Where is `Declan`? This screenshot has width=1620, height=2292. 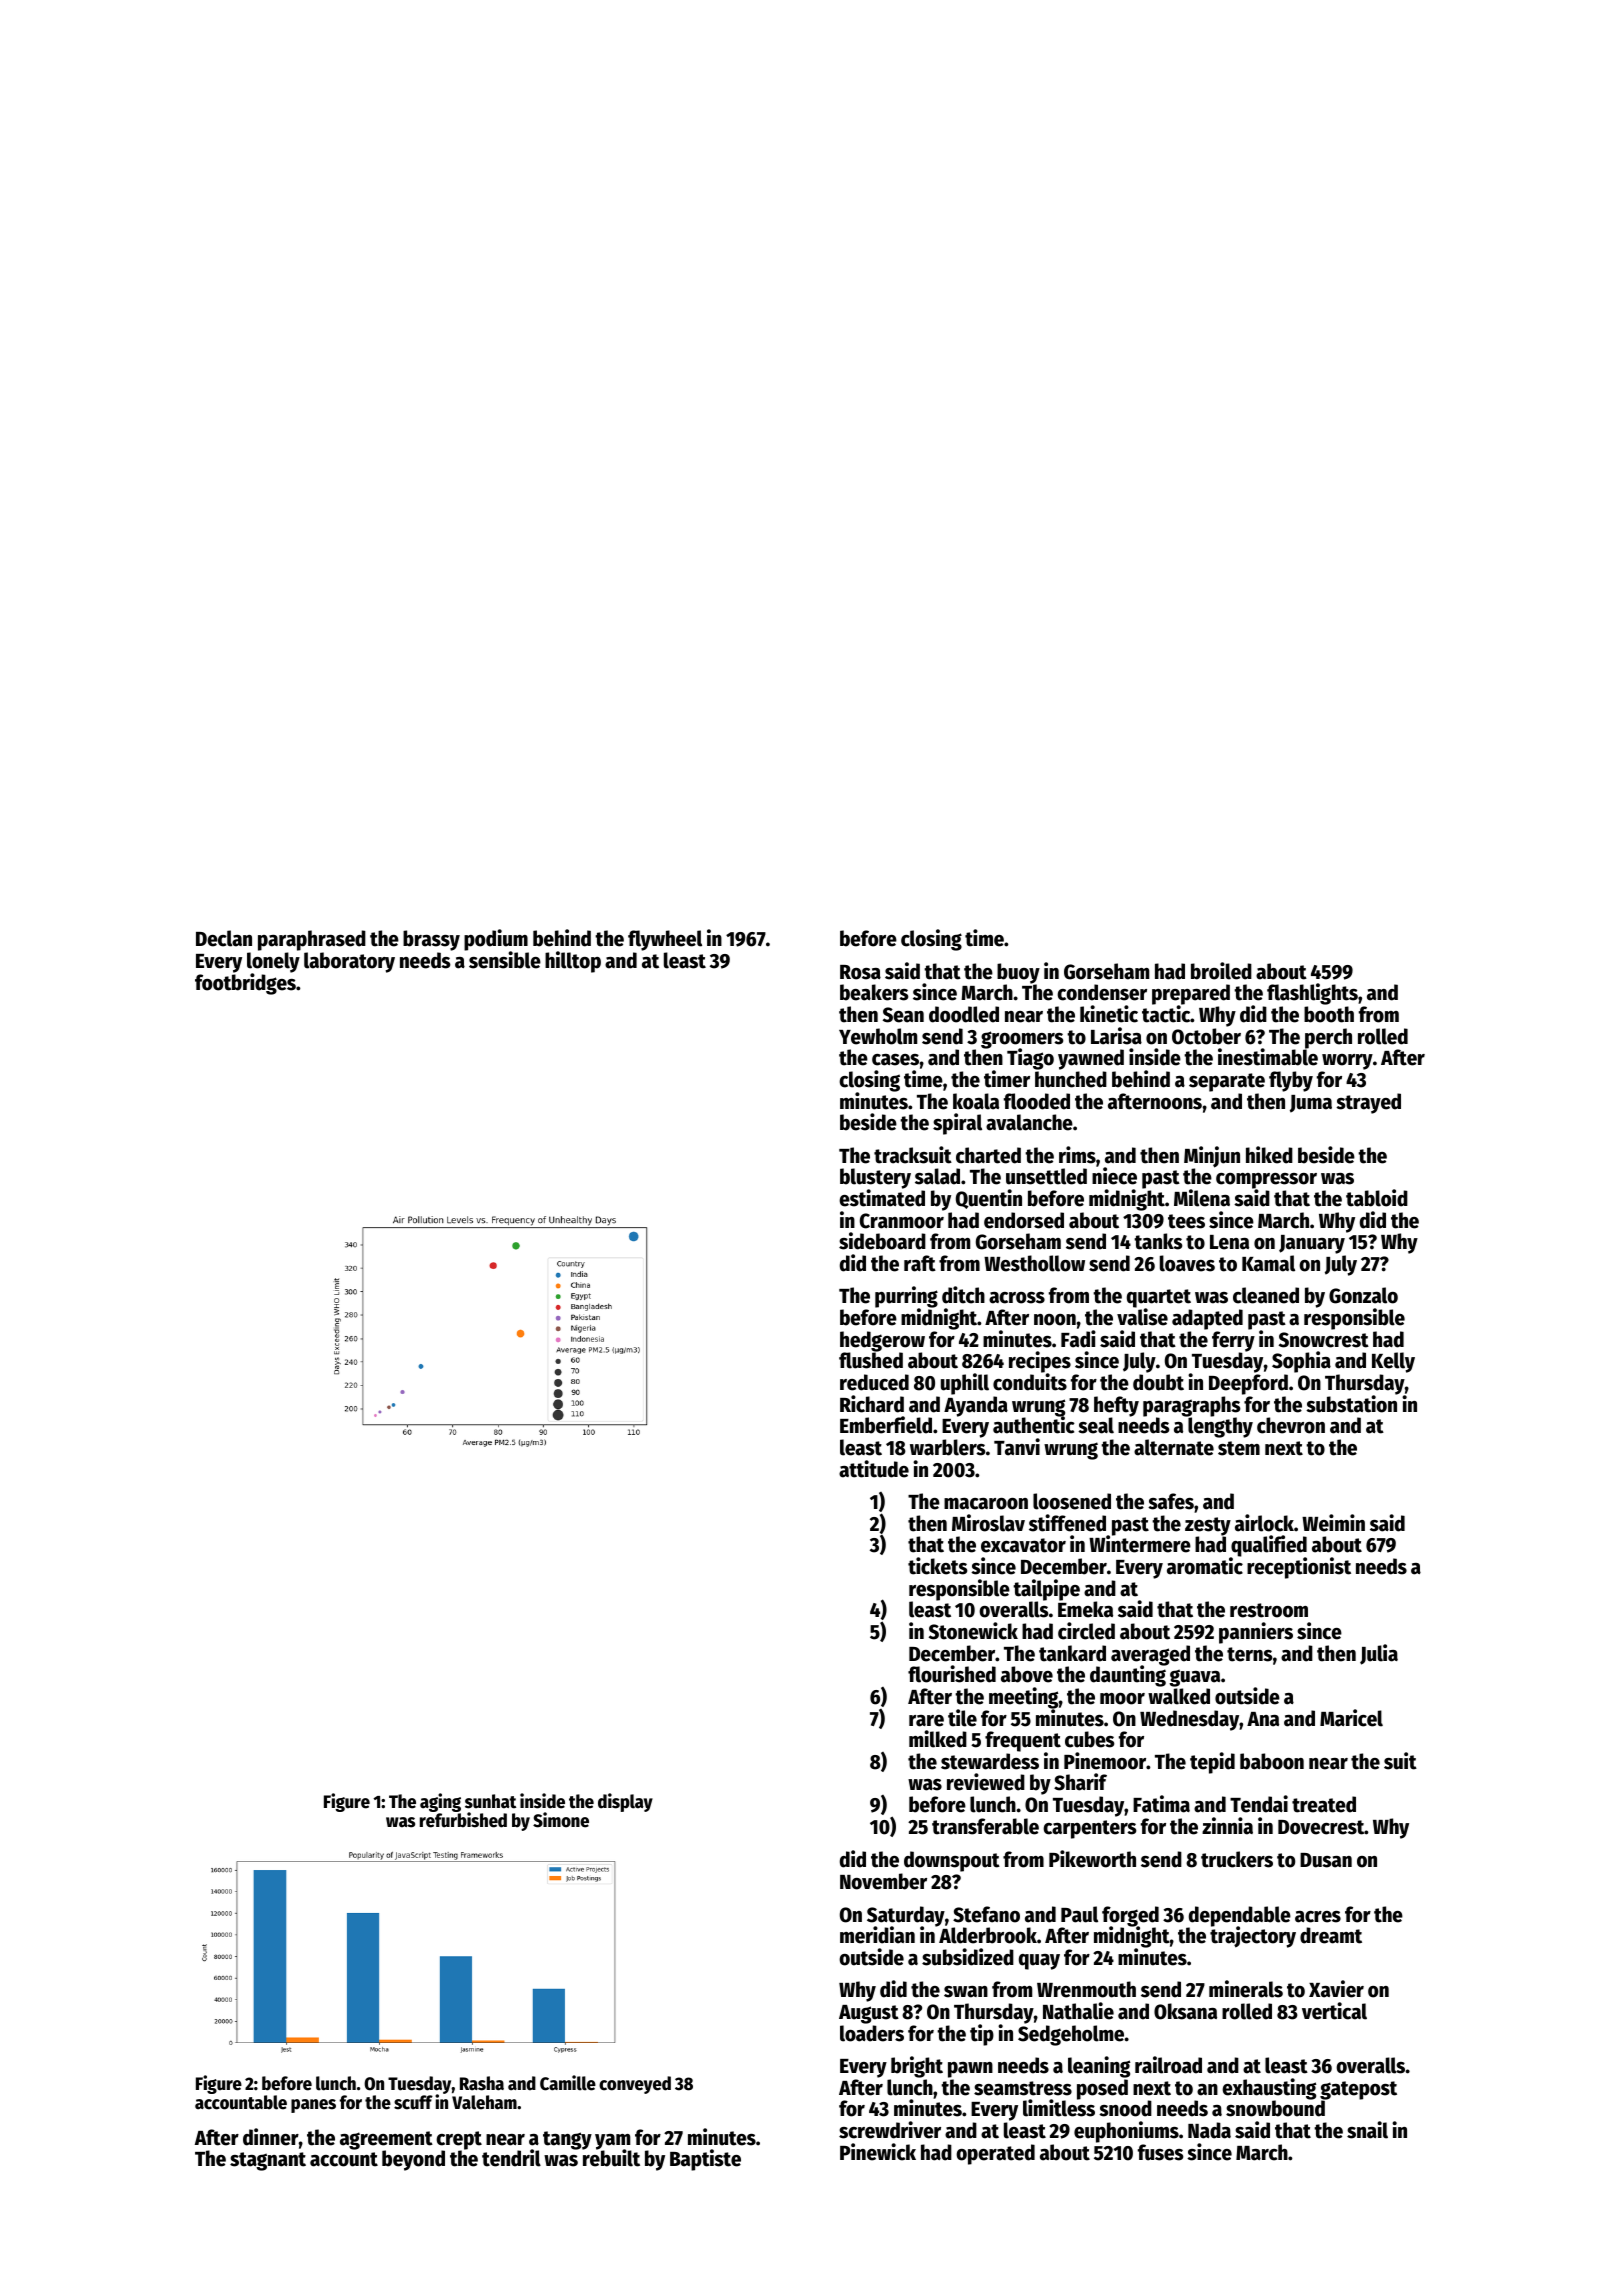 Declan is located at coordinates (224, 938).
